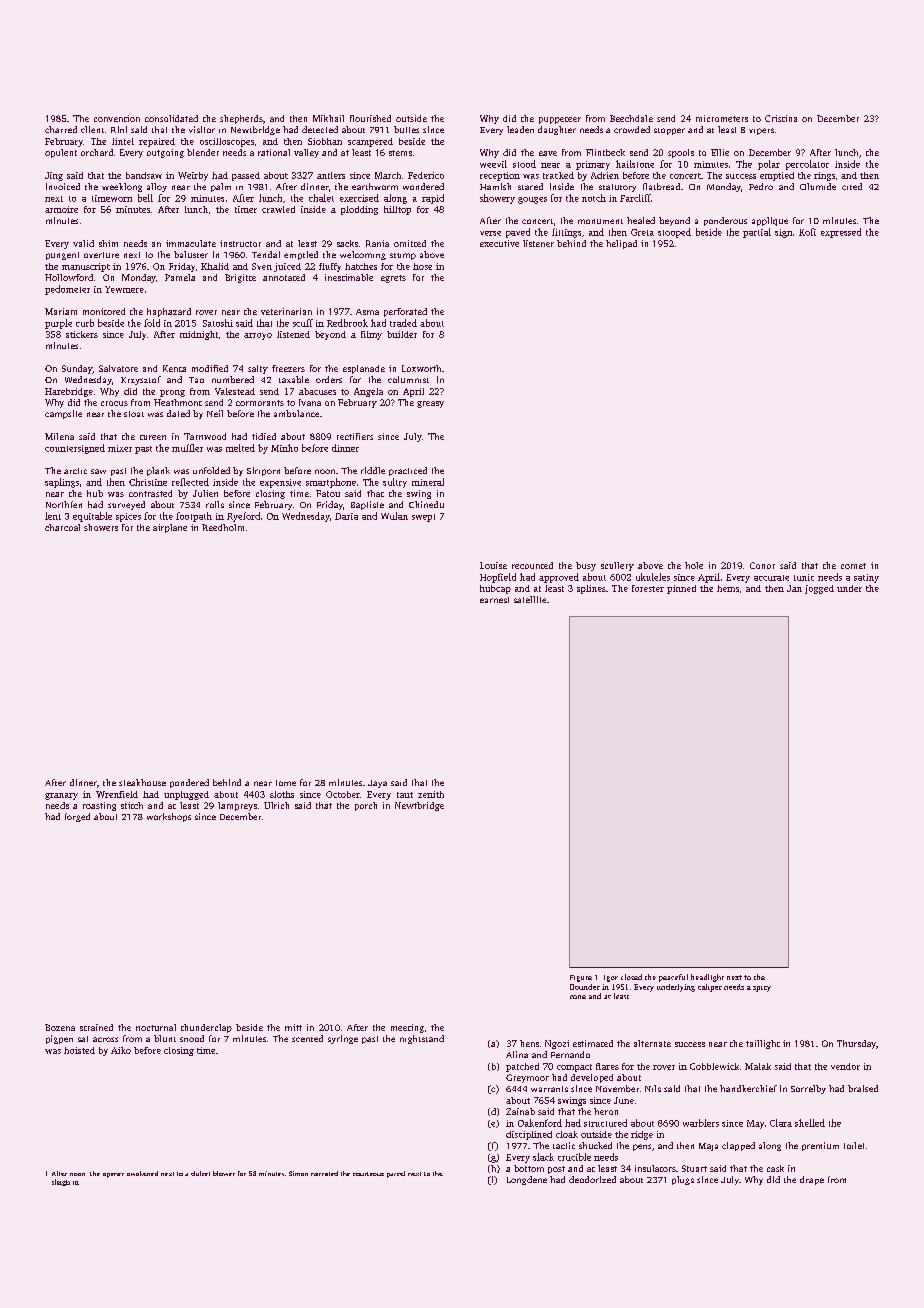 The width and height of the image is (924, 1308). Describe the element at coordinates (174, 368) in the image. I see `Kenta` at that location.
